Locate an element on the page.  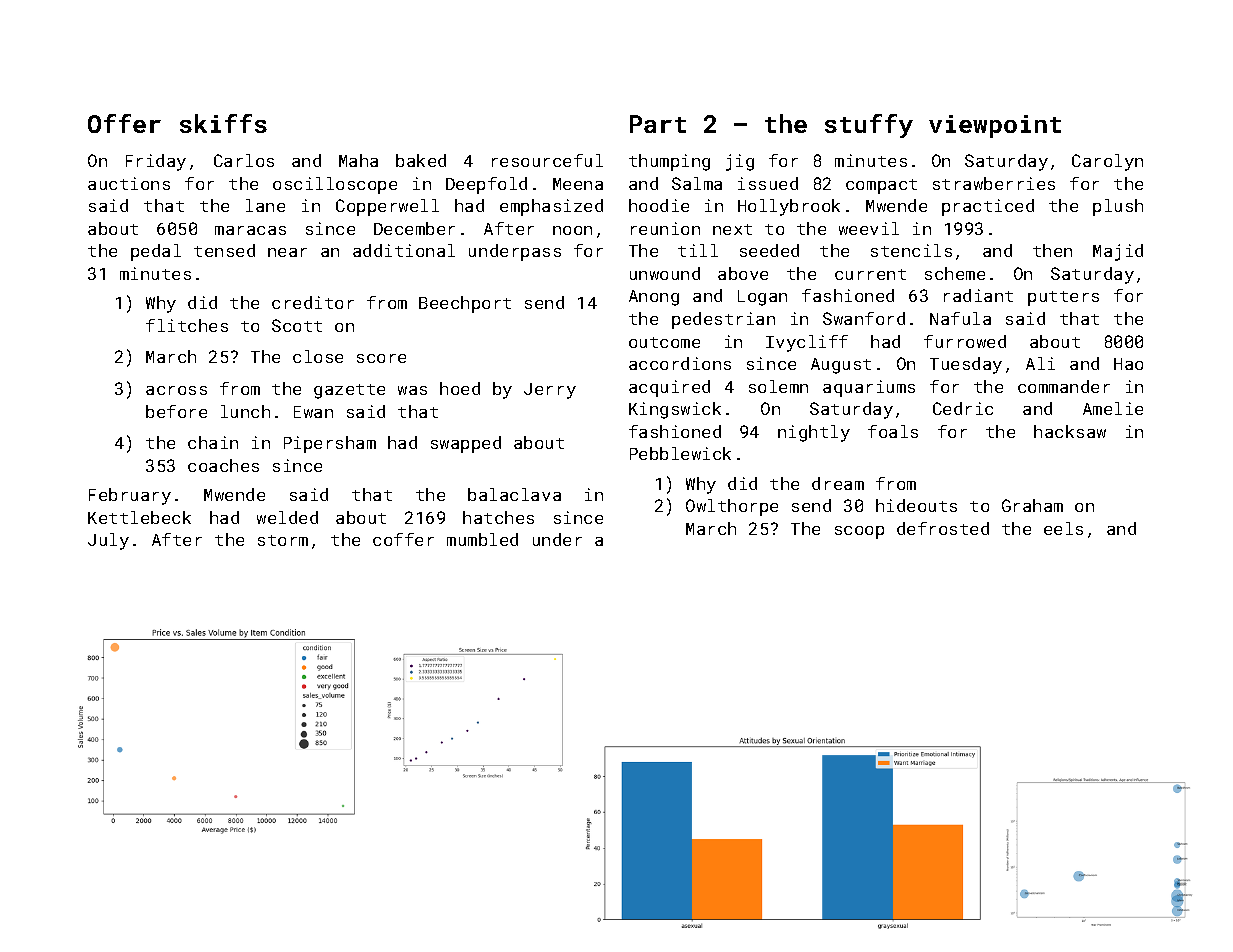
Beechport is located at coordinates (465, 304).
